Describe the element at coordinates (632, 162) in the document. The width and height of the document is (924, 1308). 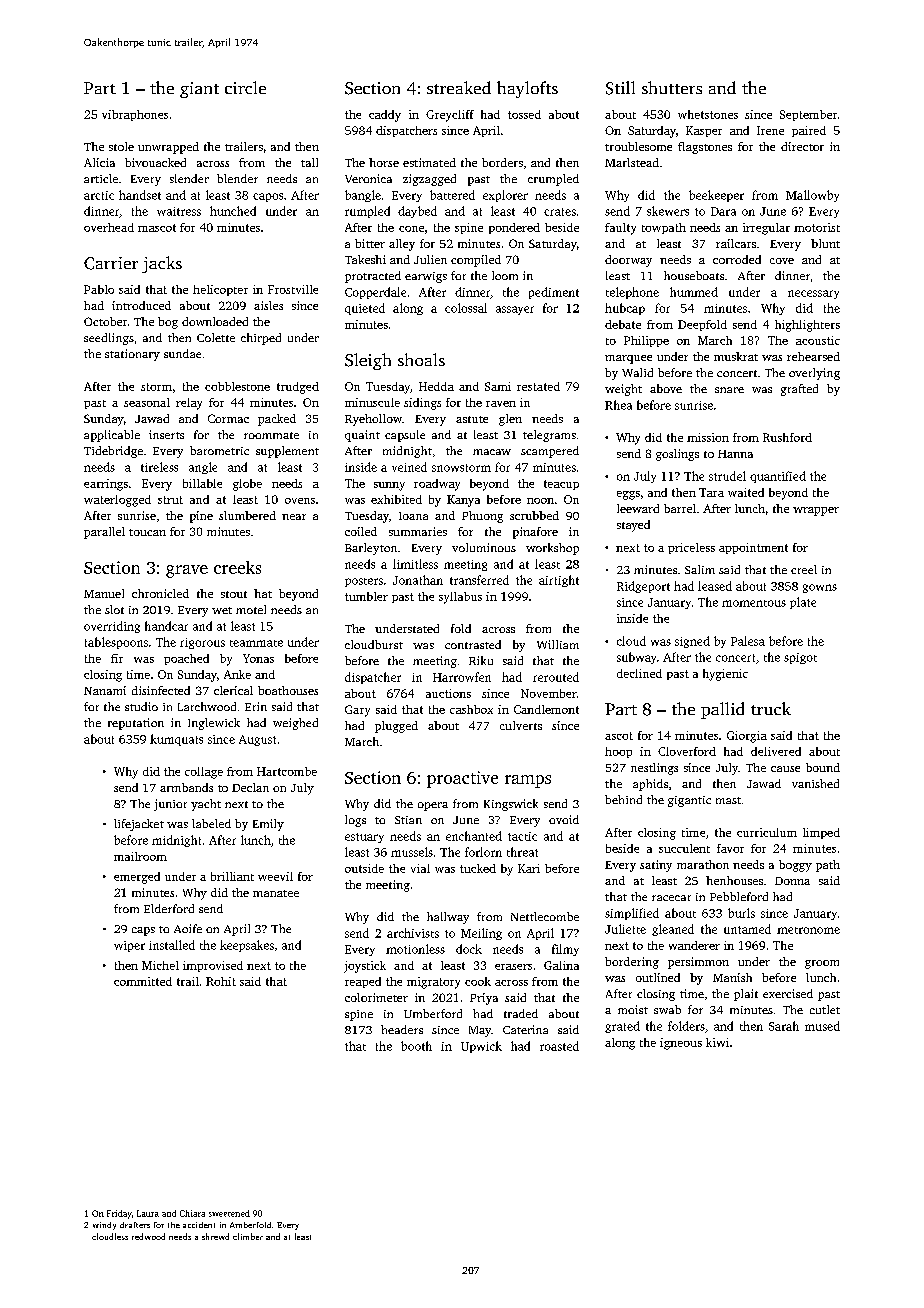
I see `Marlstead` at that location.
